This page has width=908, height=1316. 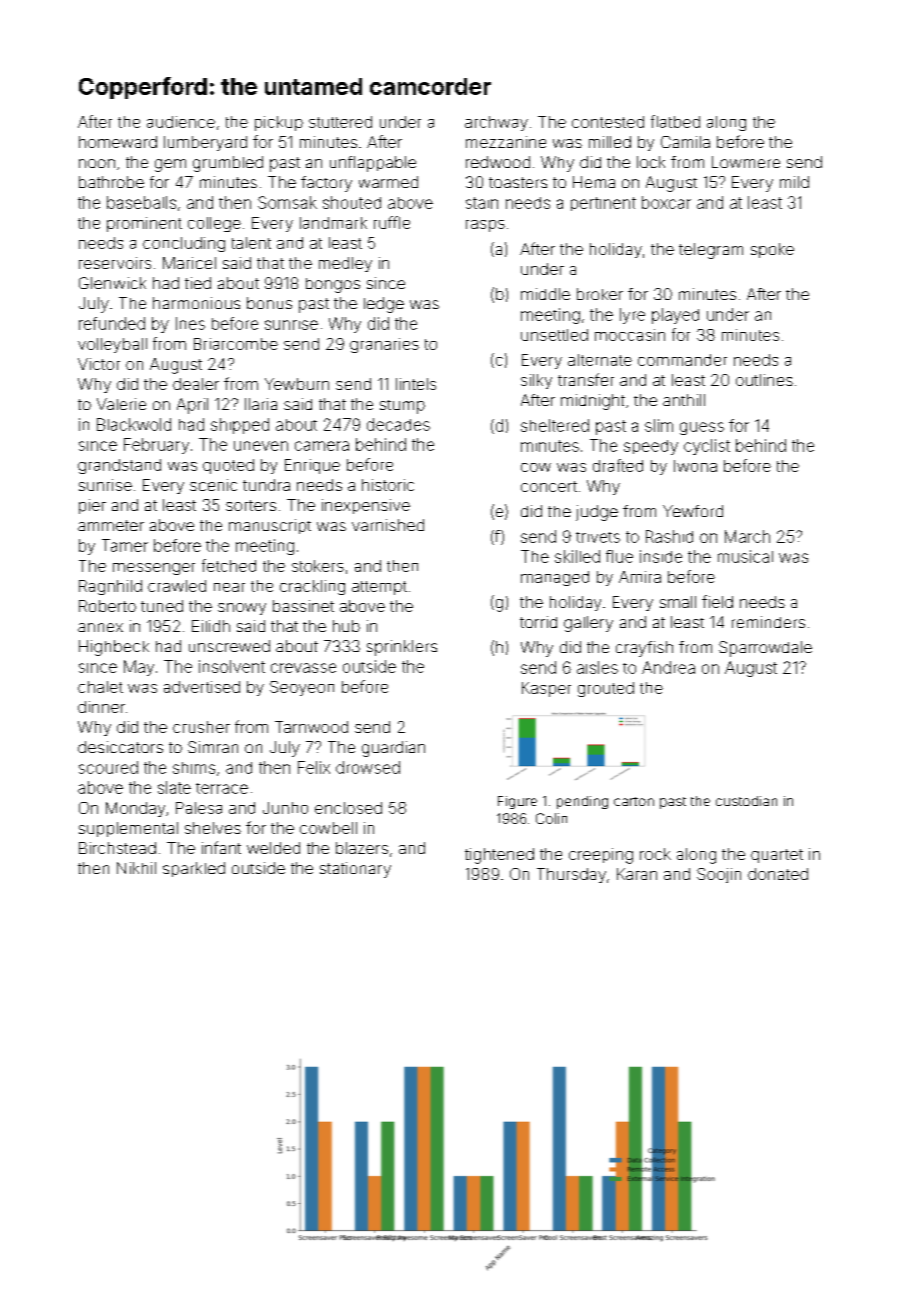 I want to click on Kasper, so click(x=546, y=689).
